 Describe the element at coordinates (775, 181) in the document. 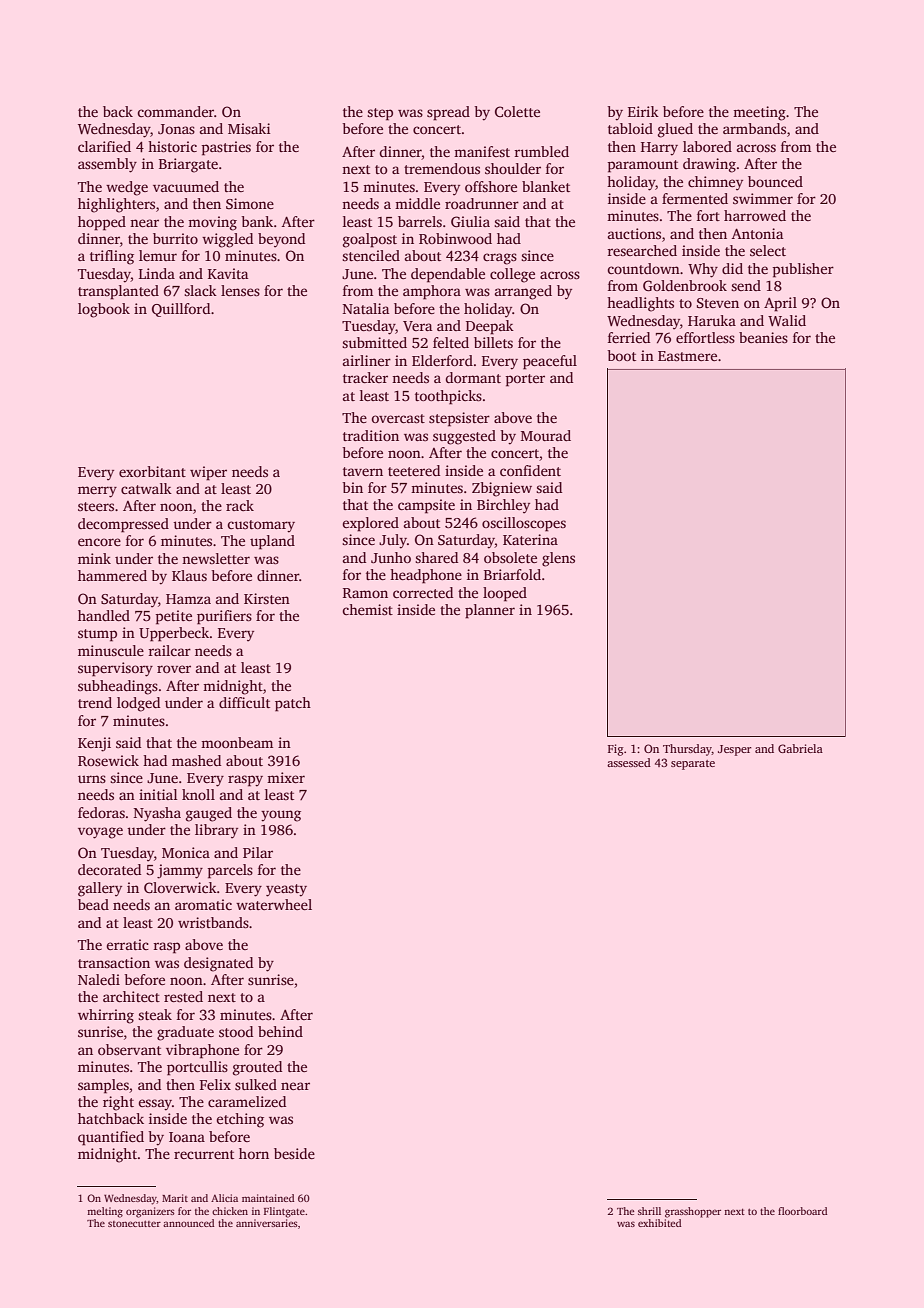

I see `bounced` at that location.
